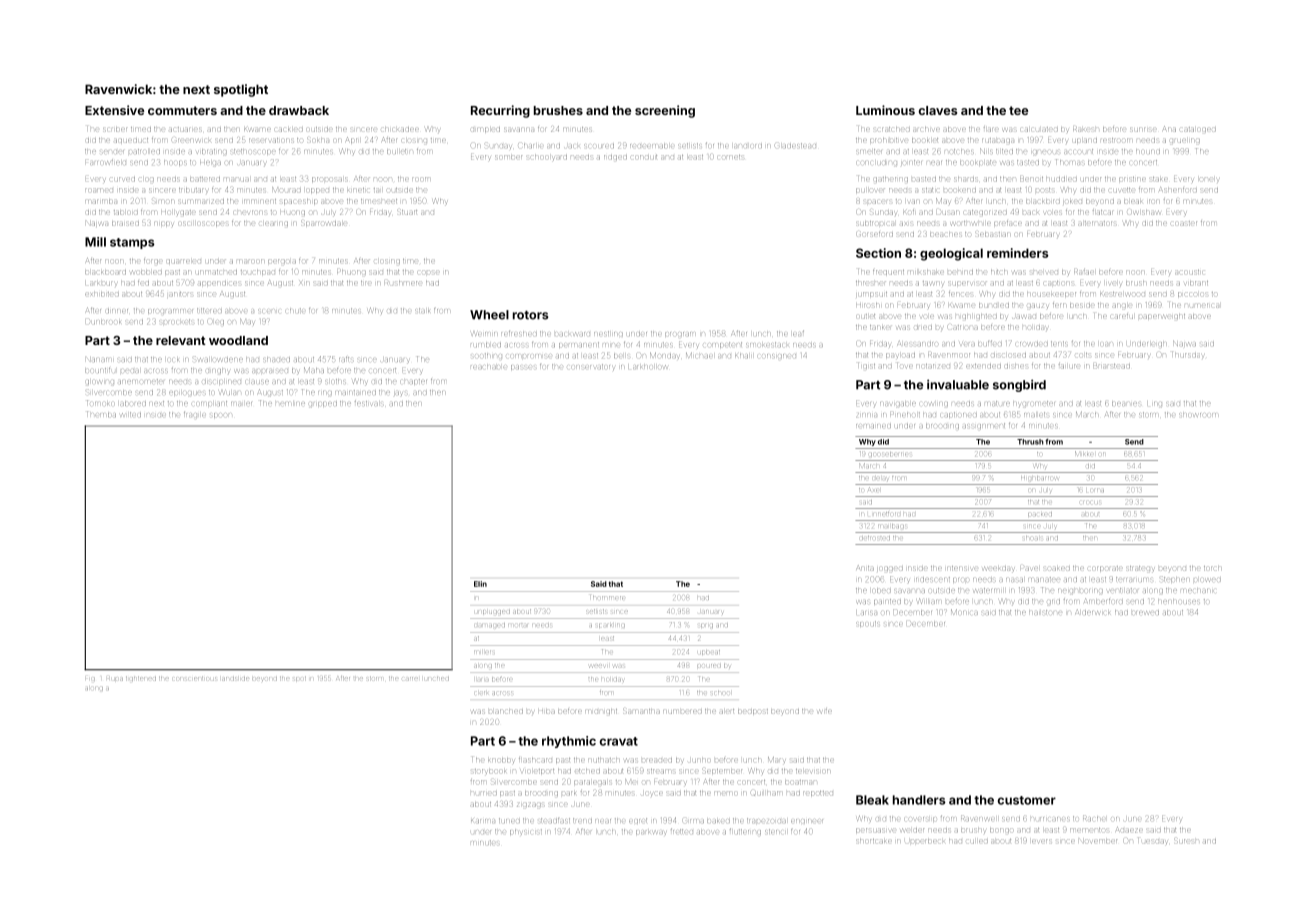 The image size is (1308, 924). Describe the element at coordinates (182, 110) in the document. I see `commuters` at that location.
